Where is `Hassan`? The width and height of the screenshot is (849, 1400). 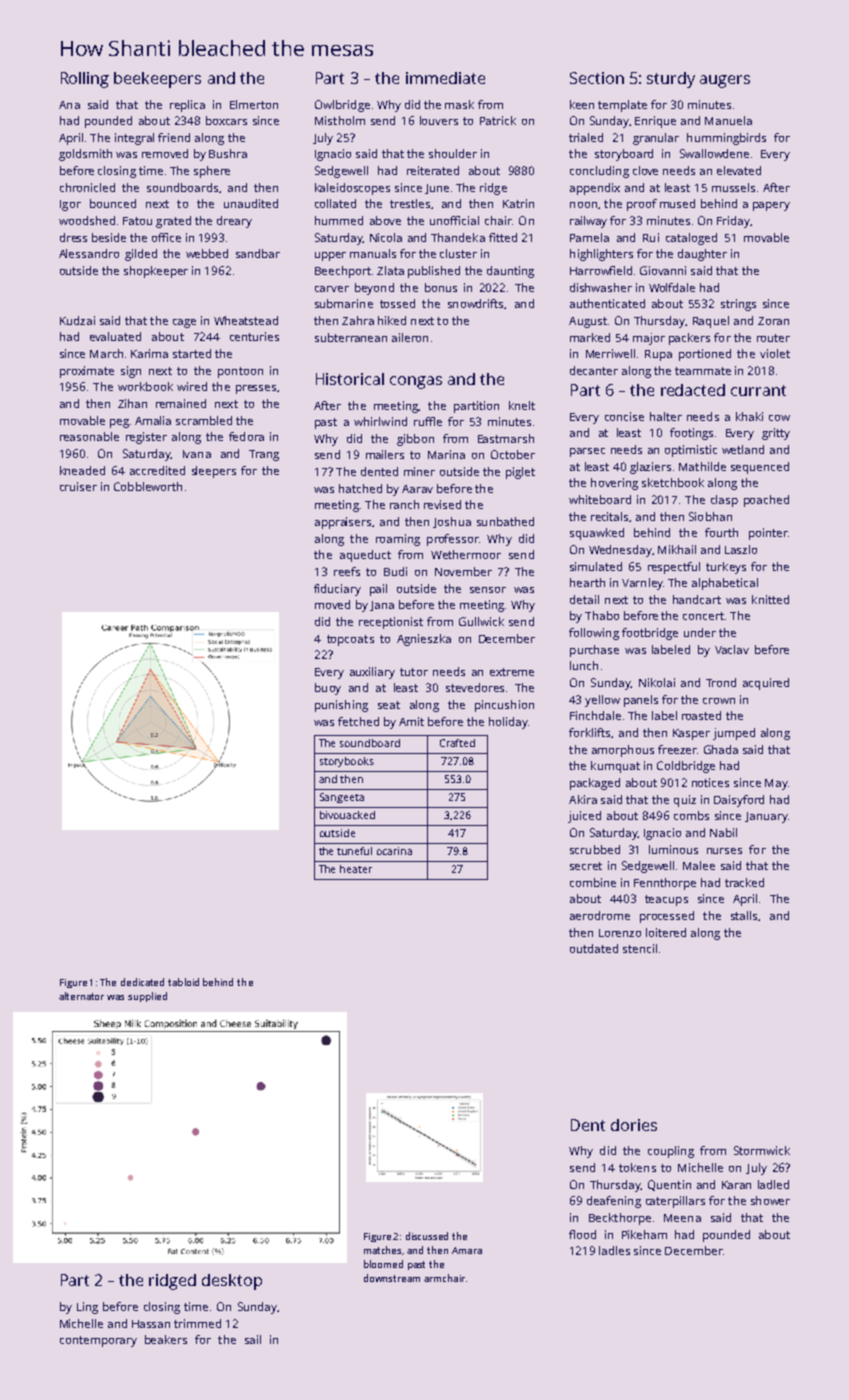
Hassan is located at coordinates (151, 1324).
